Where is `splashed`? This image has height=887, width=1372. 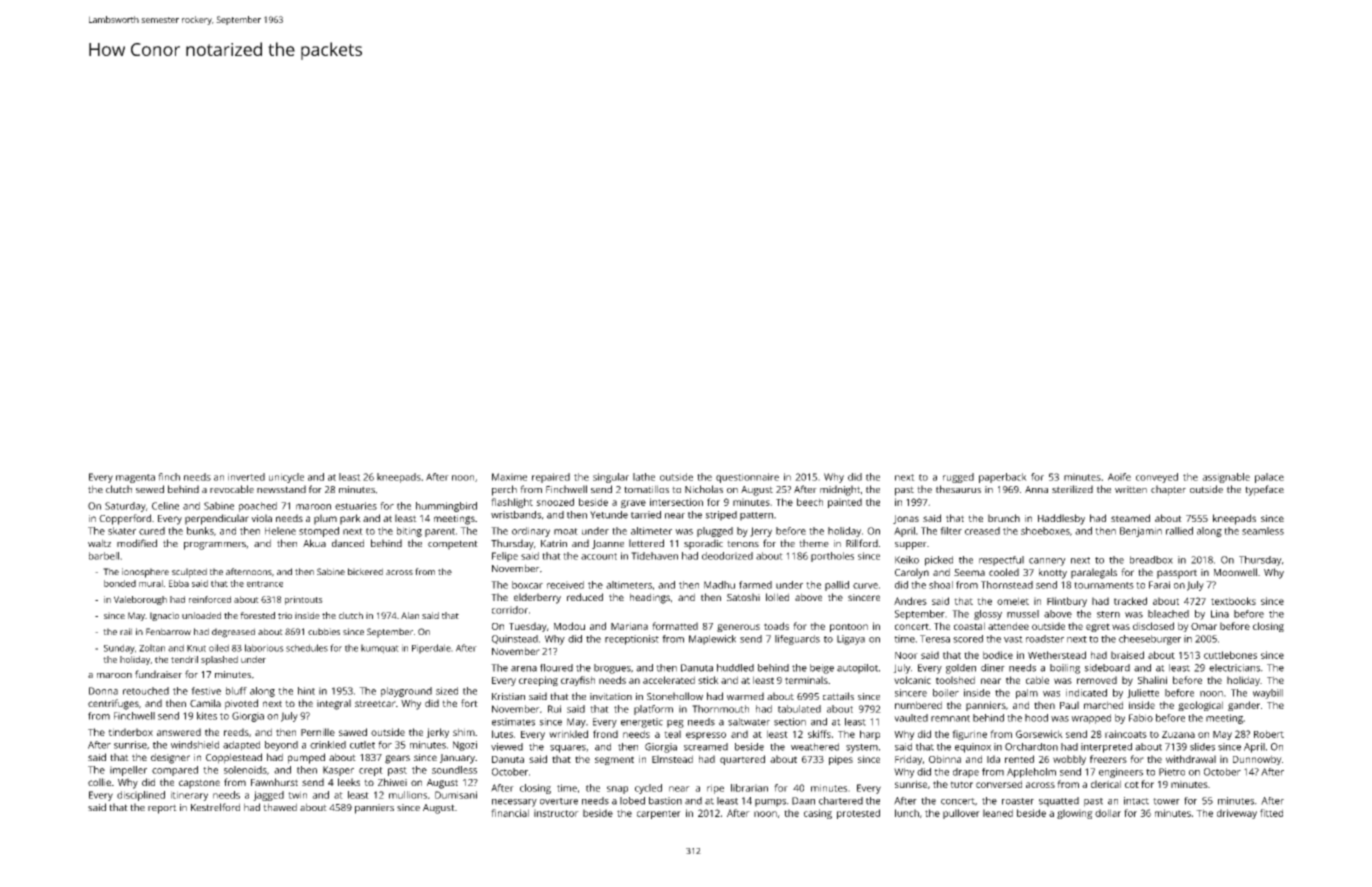 splashed is located at coordinates (219, 660).
